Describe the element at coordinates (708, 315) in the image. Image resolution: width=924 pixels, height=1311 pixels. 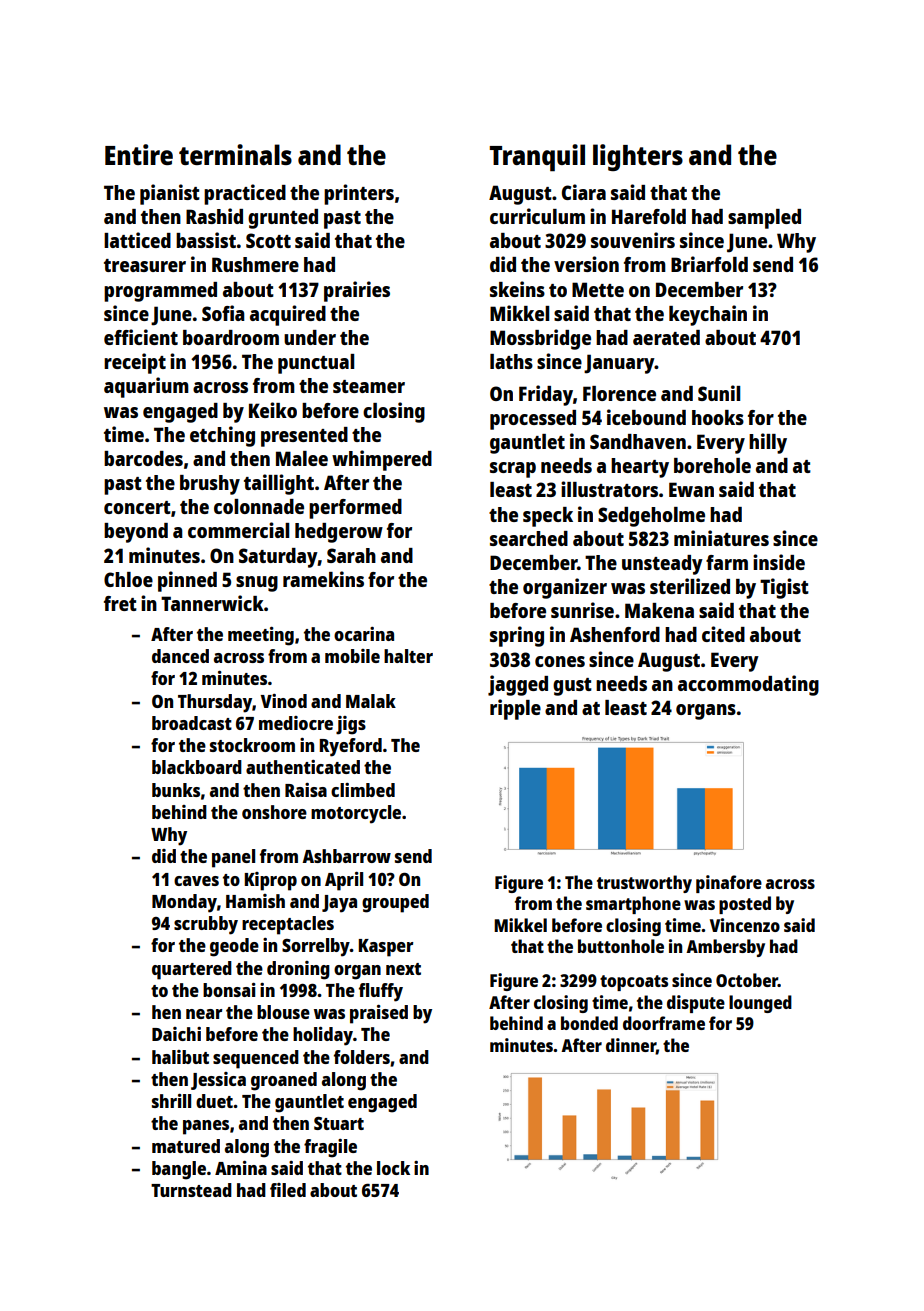
I see `keychain` at that location.
